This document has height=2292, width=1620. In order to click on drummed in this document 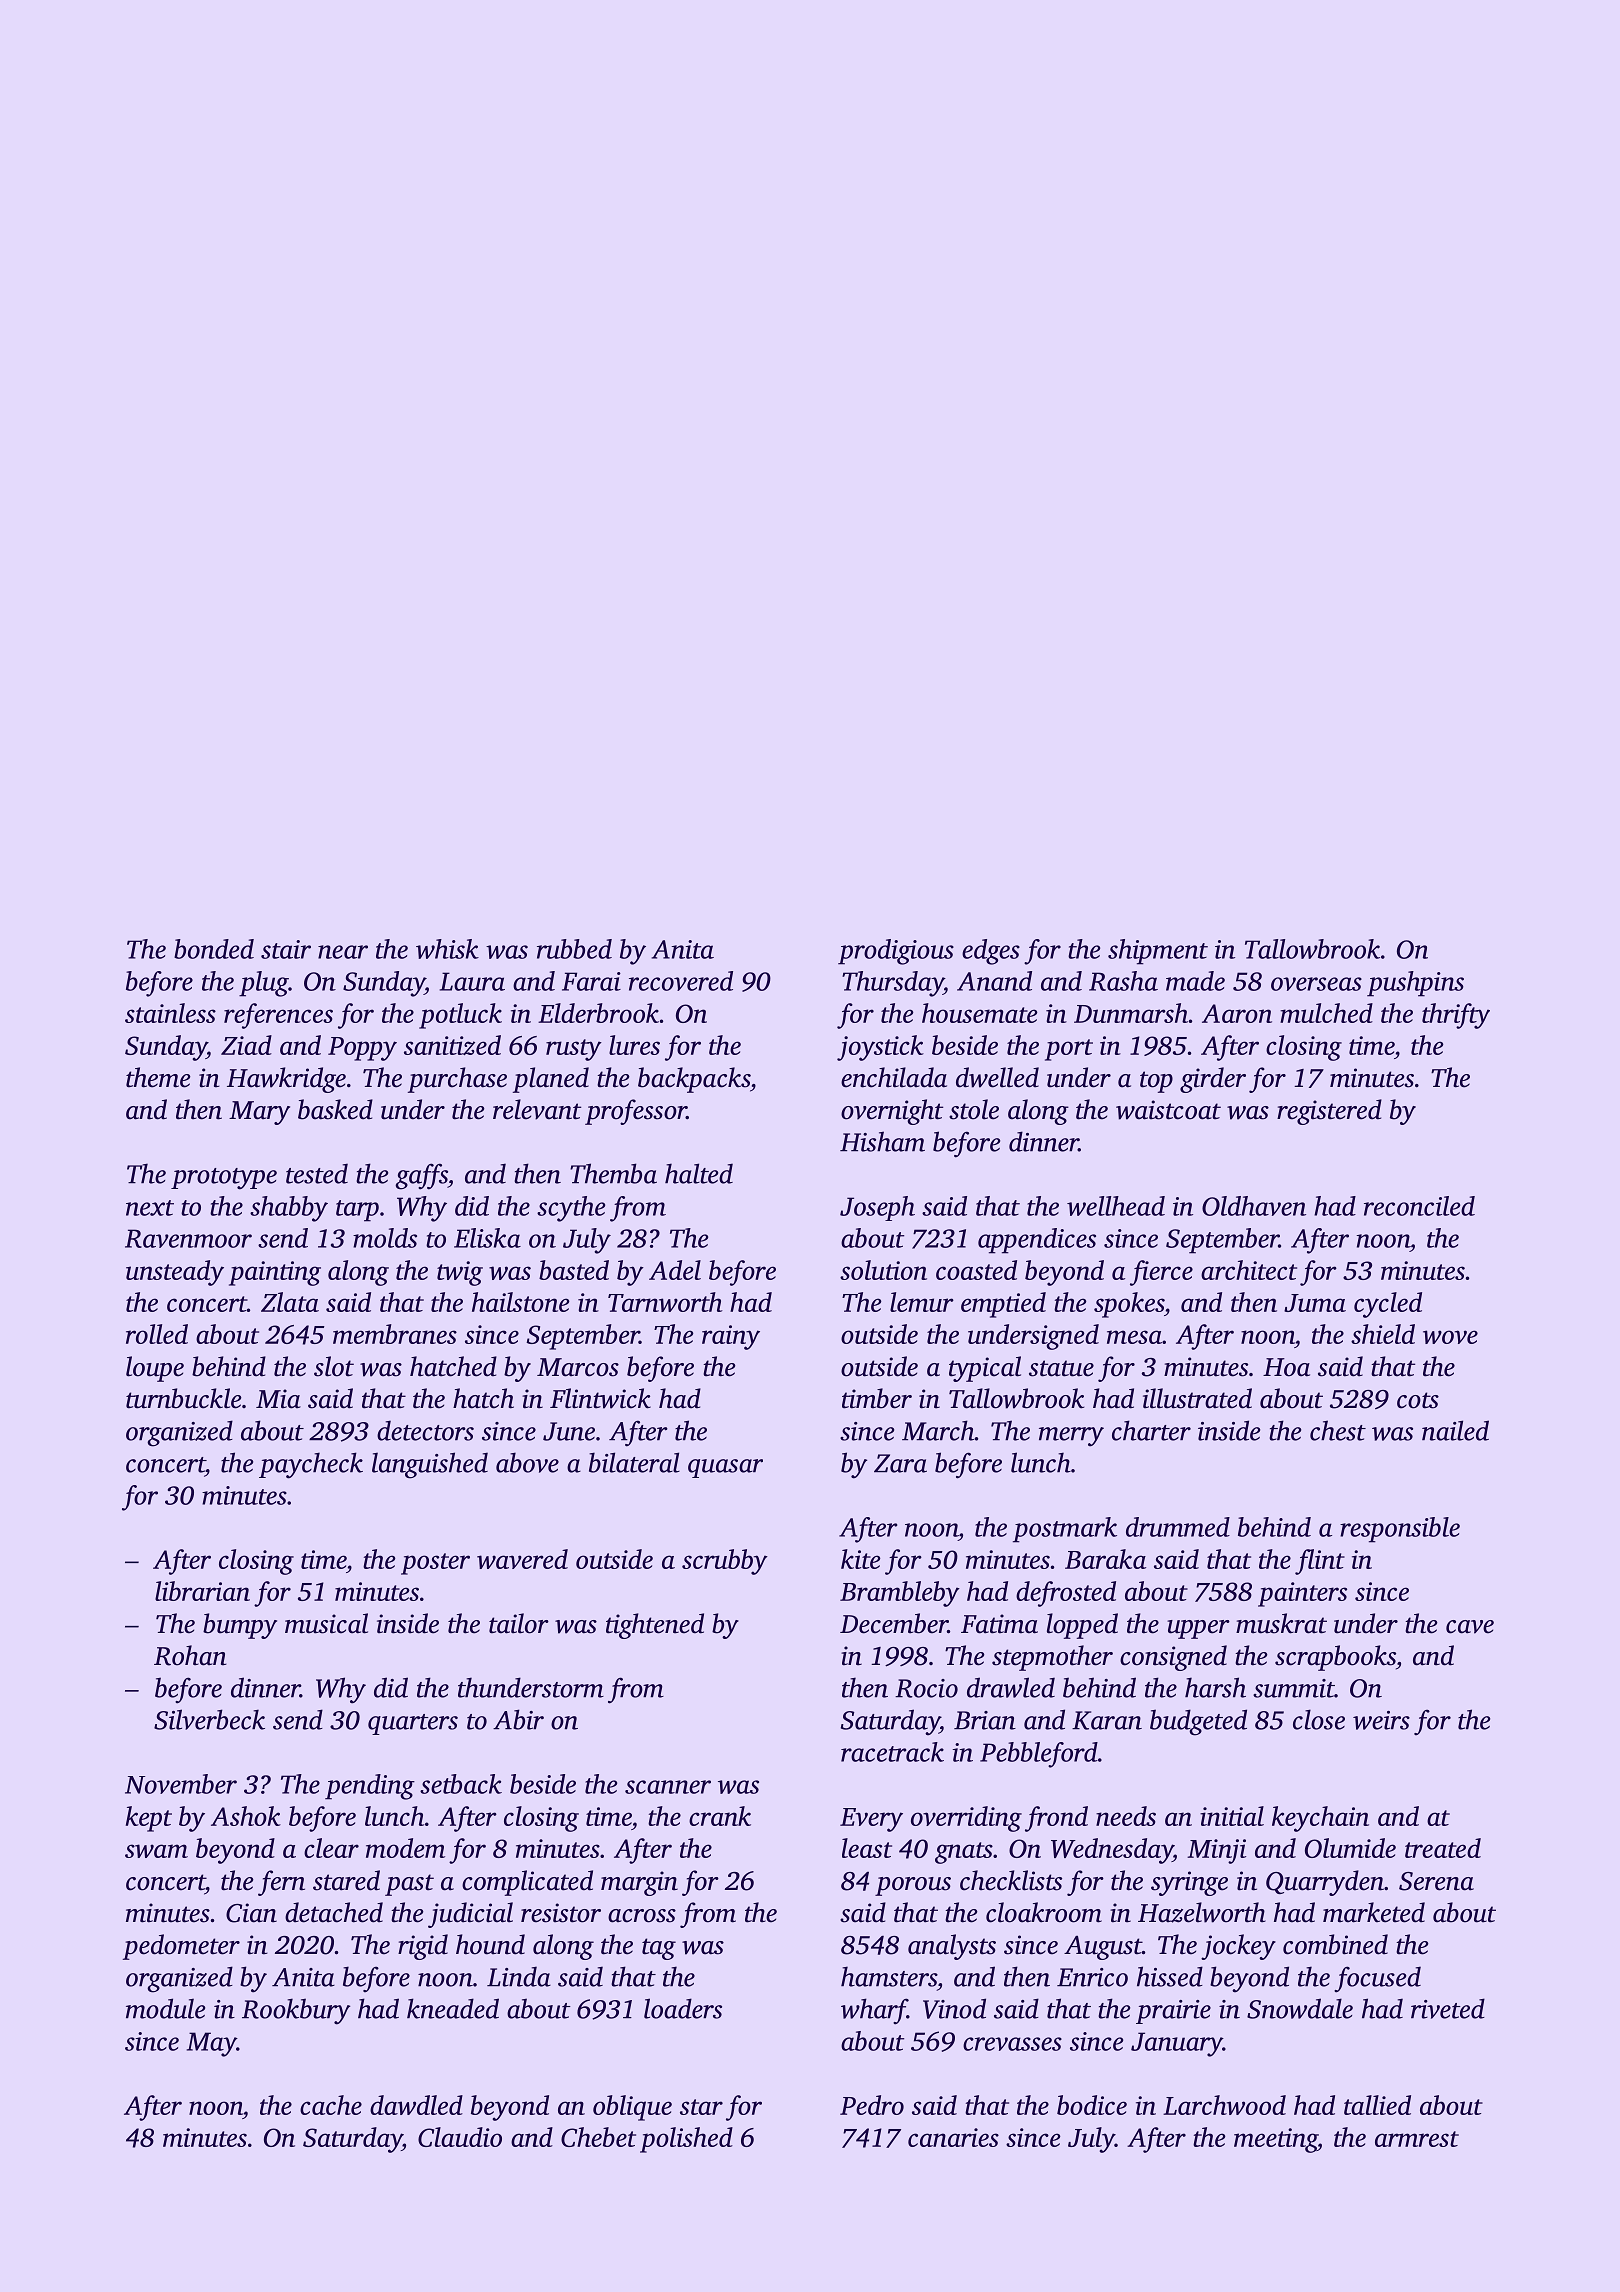, I will do `click(1178, 1527)`.
